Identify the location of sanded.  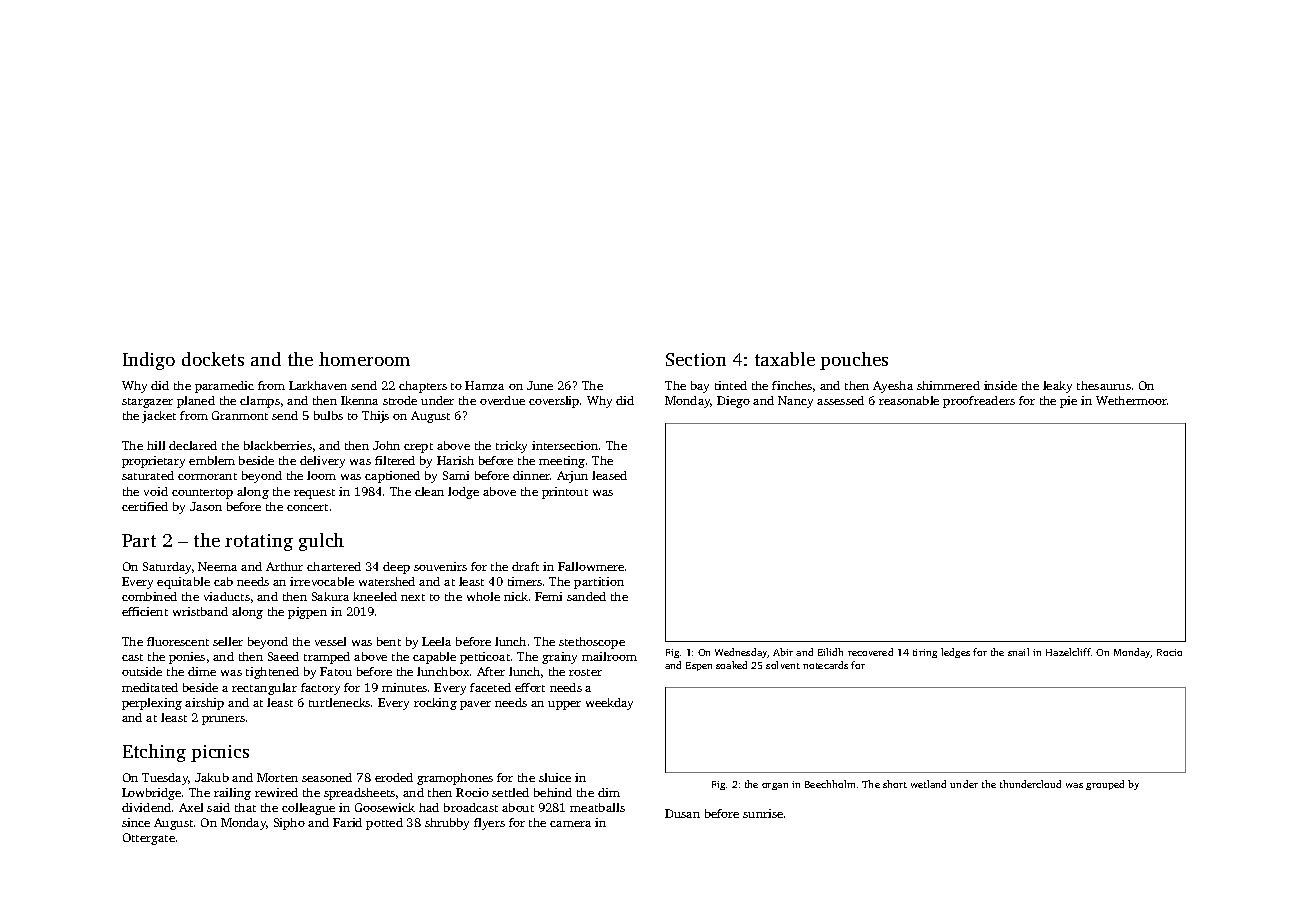
(586, 596).
